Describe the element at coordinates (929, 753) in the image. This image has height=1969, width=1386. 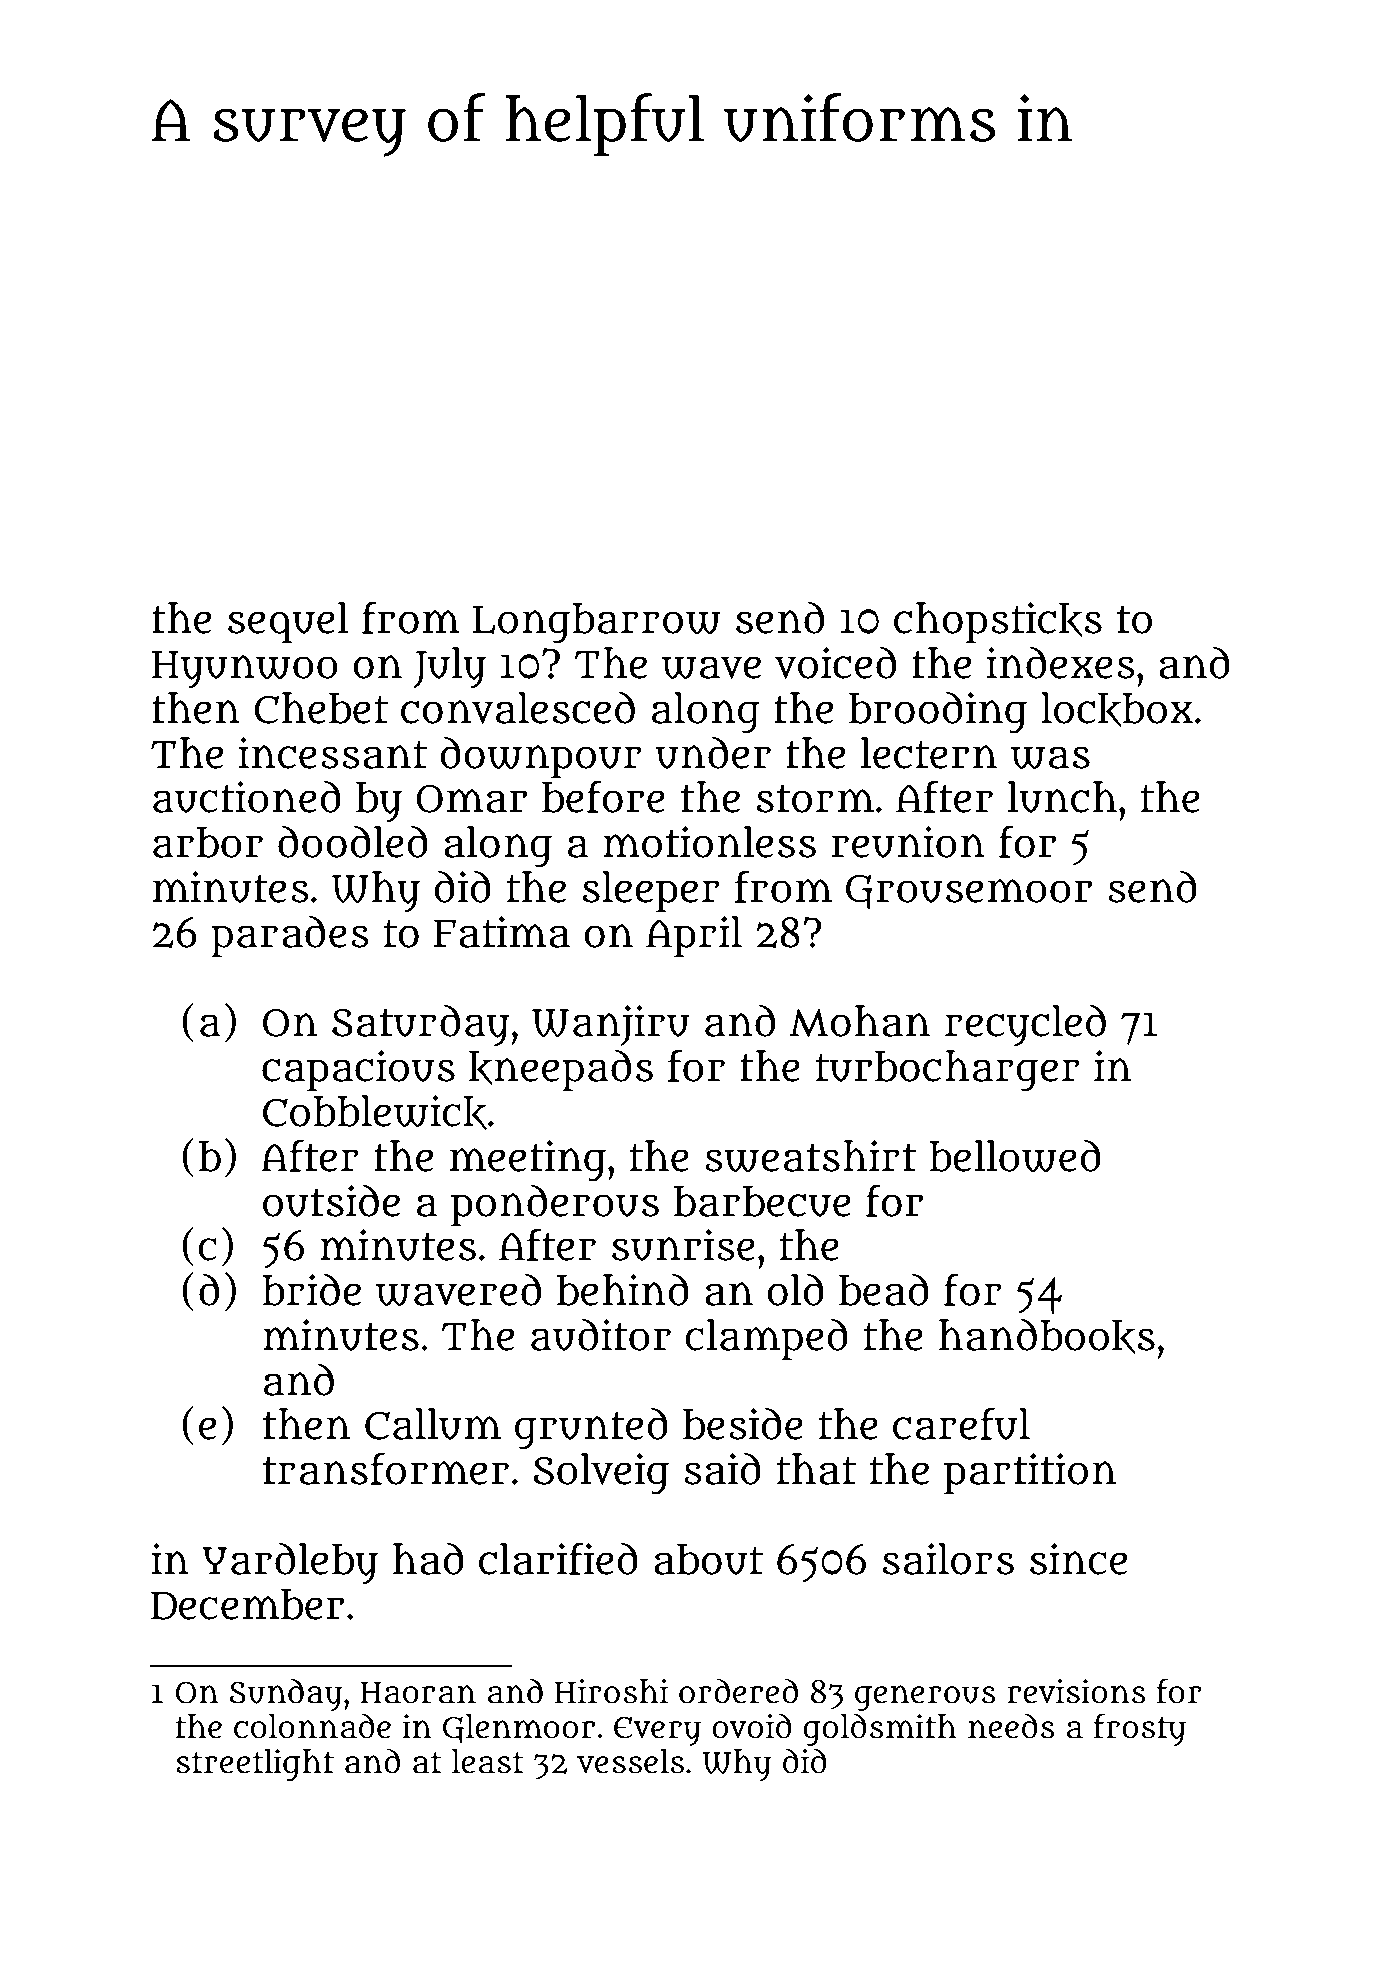
I see `lectern` at that location.
